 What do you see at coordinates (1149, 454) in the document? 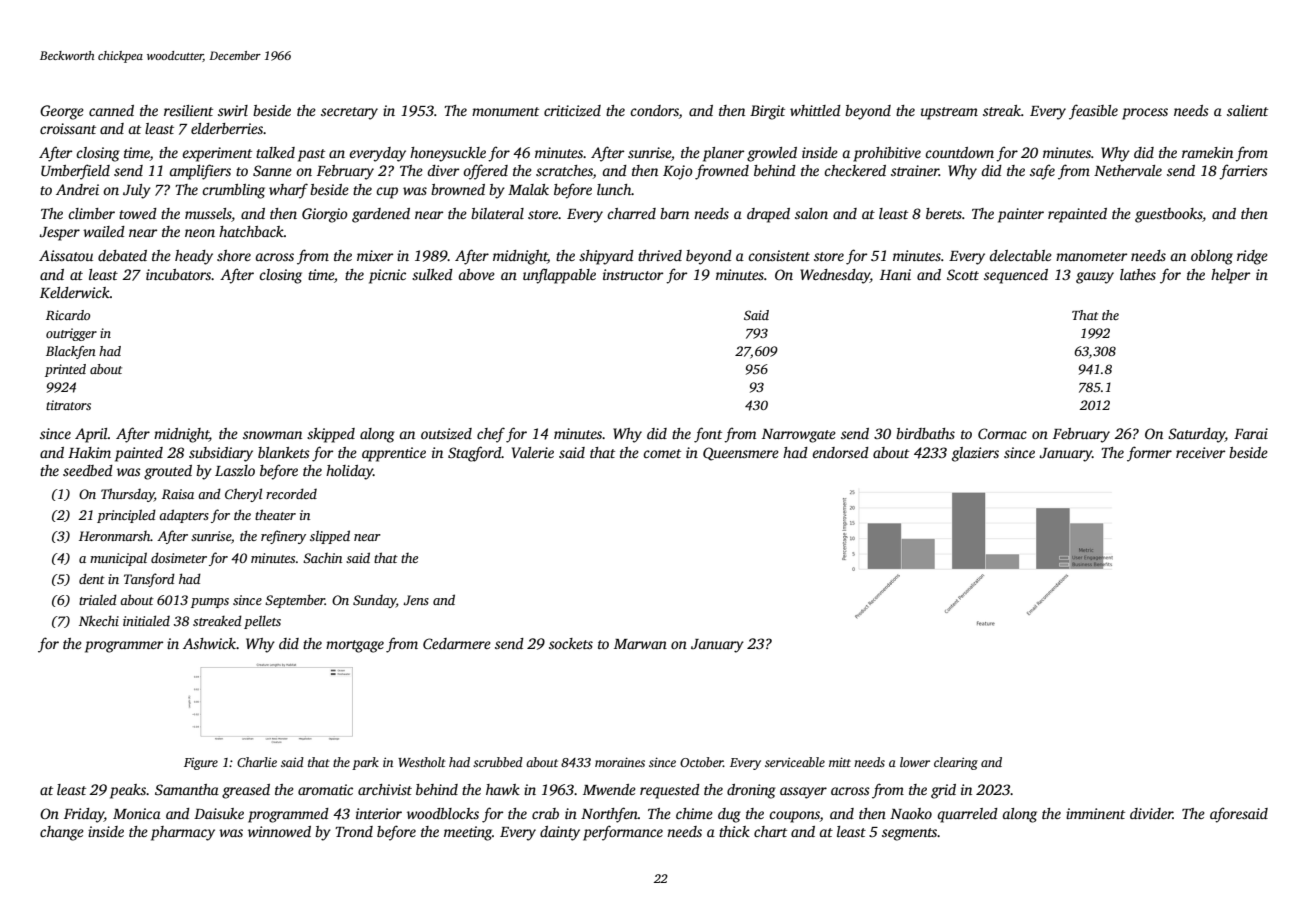
I see `former` at bounding box center [1149, 454].
